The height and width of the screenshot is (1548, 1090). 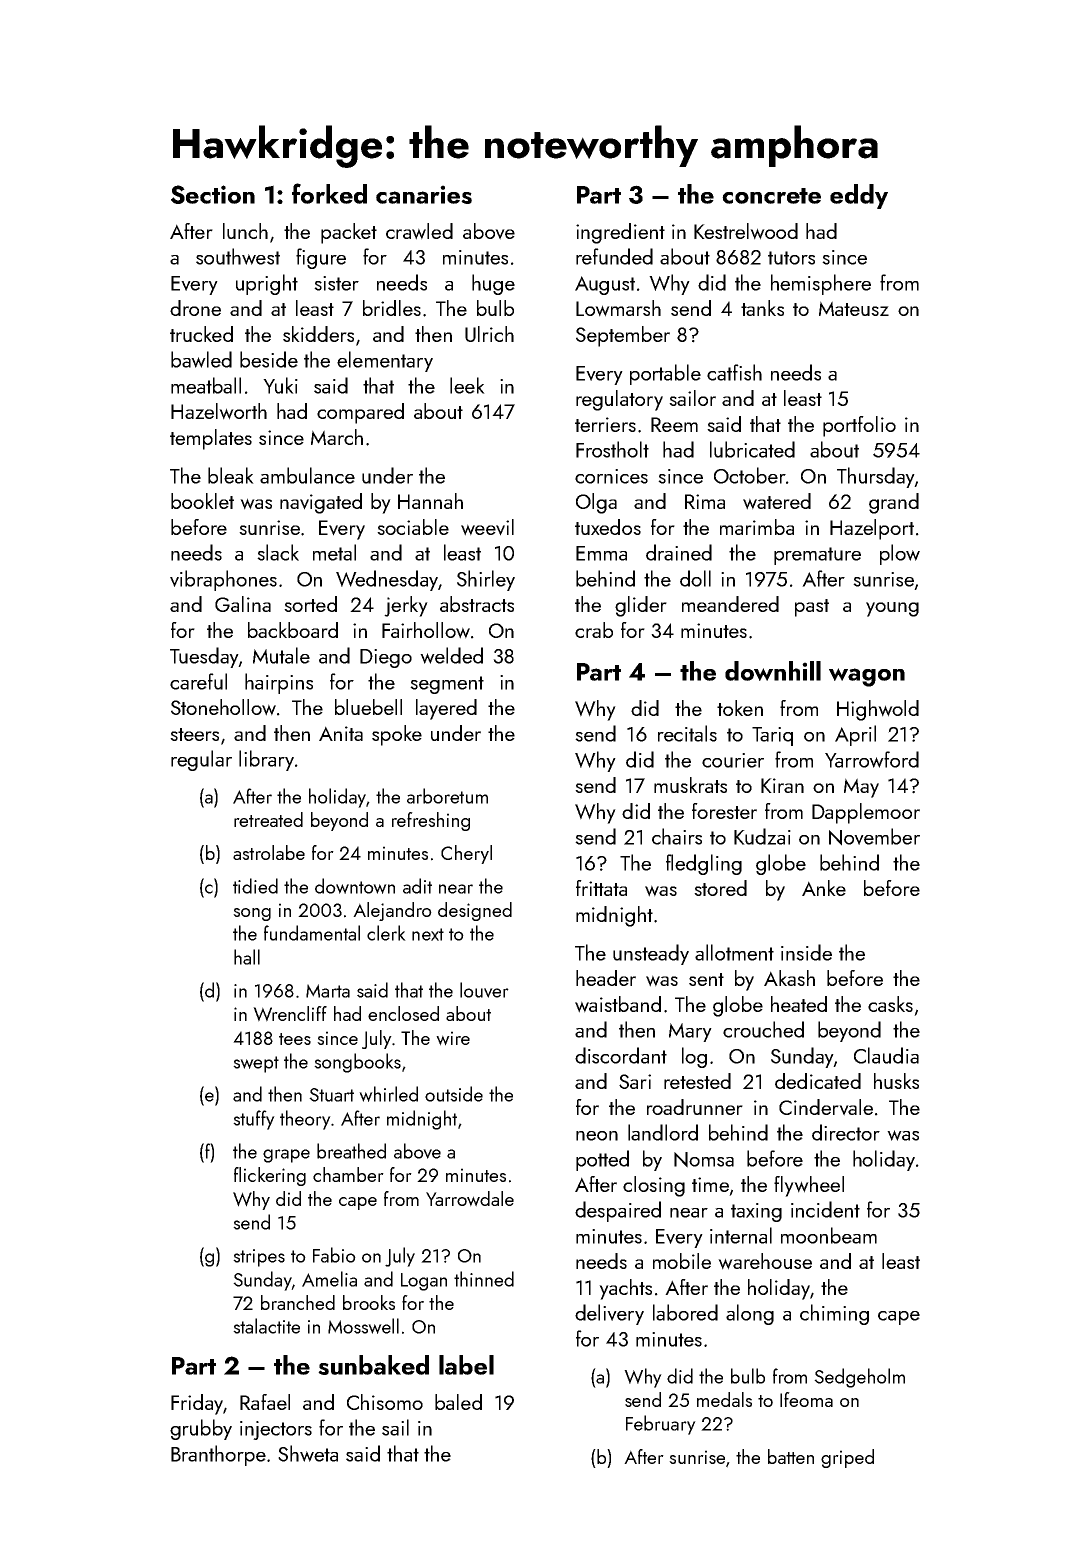 What do you see at coordinates (791, 1456) in the screenshot?
I see `batten` at bounding box center [791, 1456].
